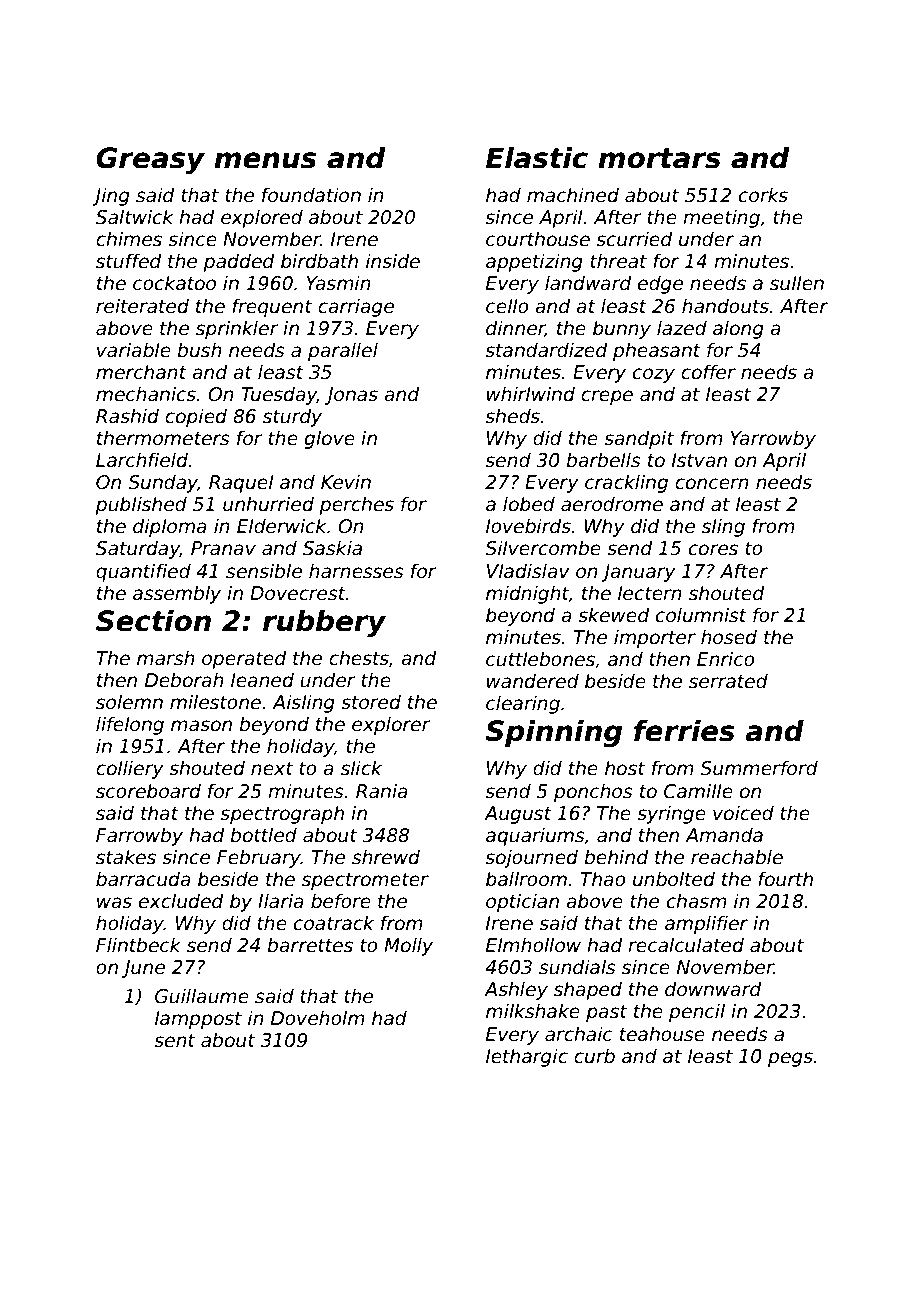 This image has height=1311, width=924. What do you see at coordinates (174, 1041) in the image?
I see `sent` at bounding box center [174, 1041].
